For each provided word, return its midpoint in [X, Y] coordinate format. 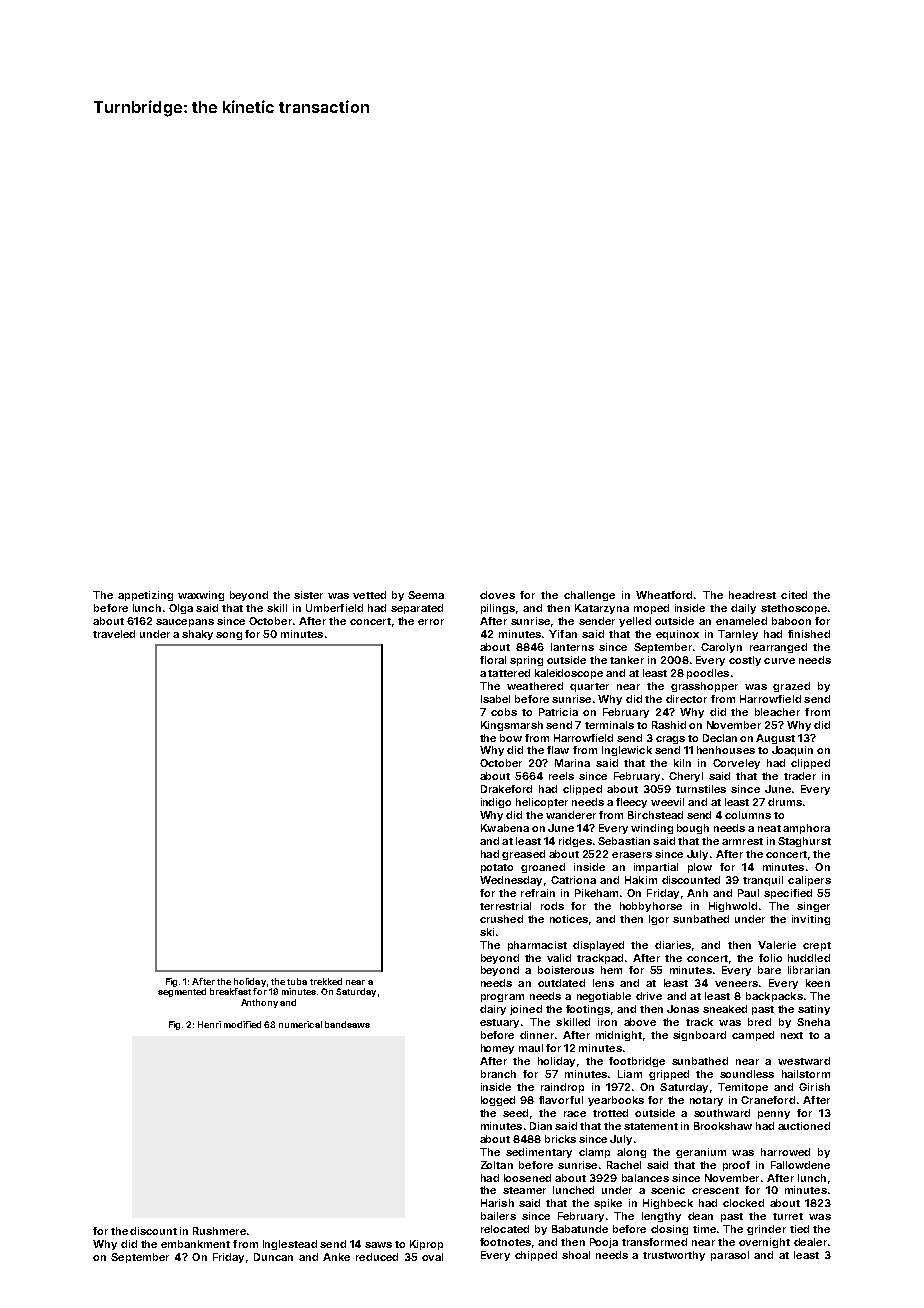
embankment [195, 1244]
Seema [426, 595]
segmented [182, 992]
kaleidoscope [569, 674]
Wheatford [664, 595]
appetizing [145, 596]
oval [432, 1257]
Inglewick [627, 751]
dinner [537, 1035]
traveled [114, 634]
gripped [669, 1075]
